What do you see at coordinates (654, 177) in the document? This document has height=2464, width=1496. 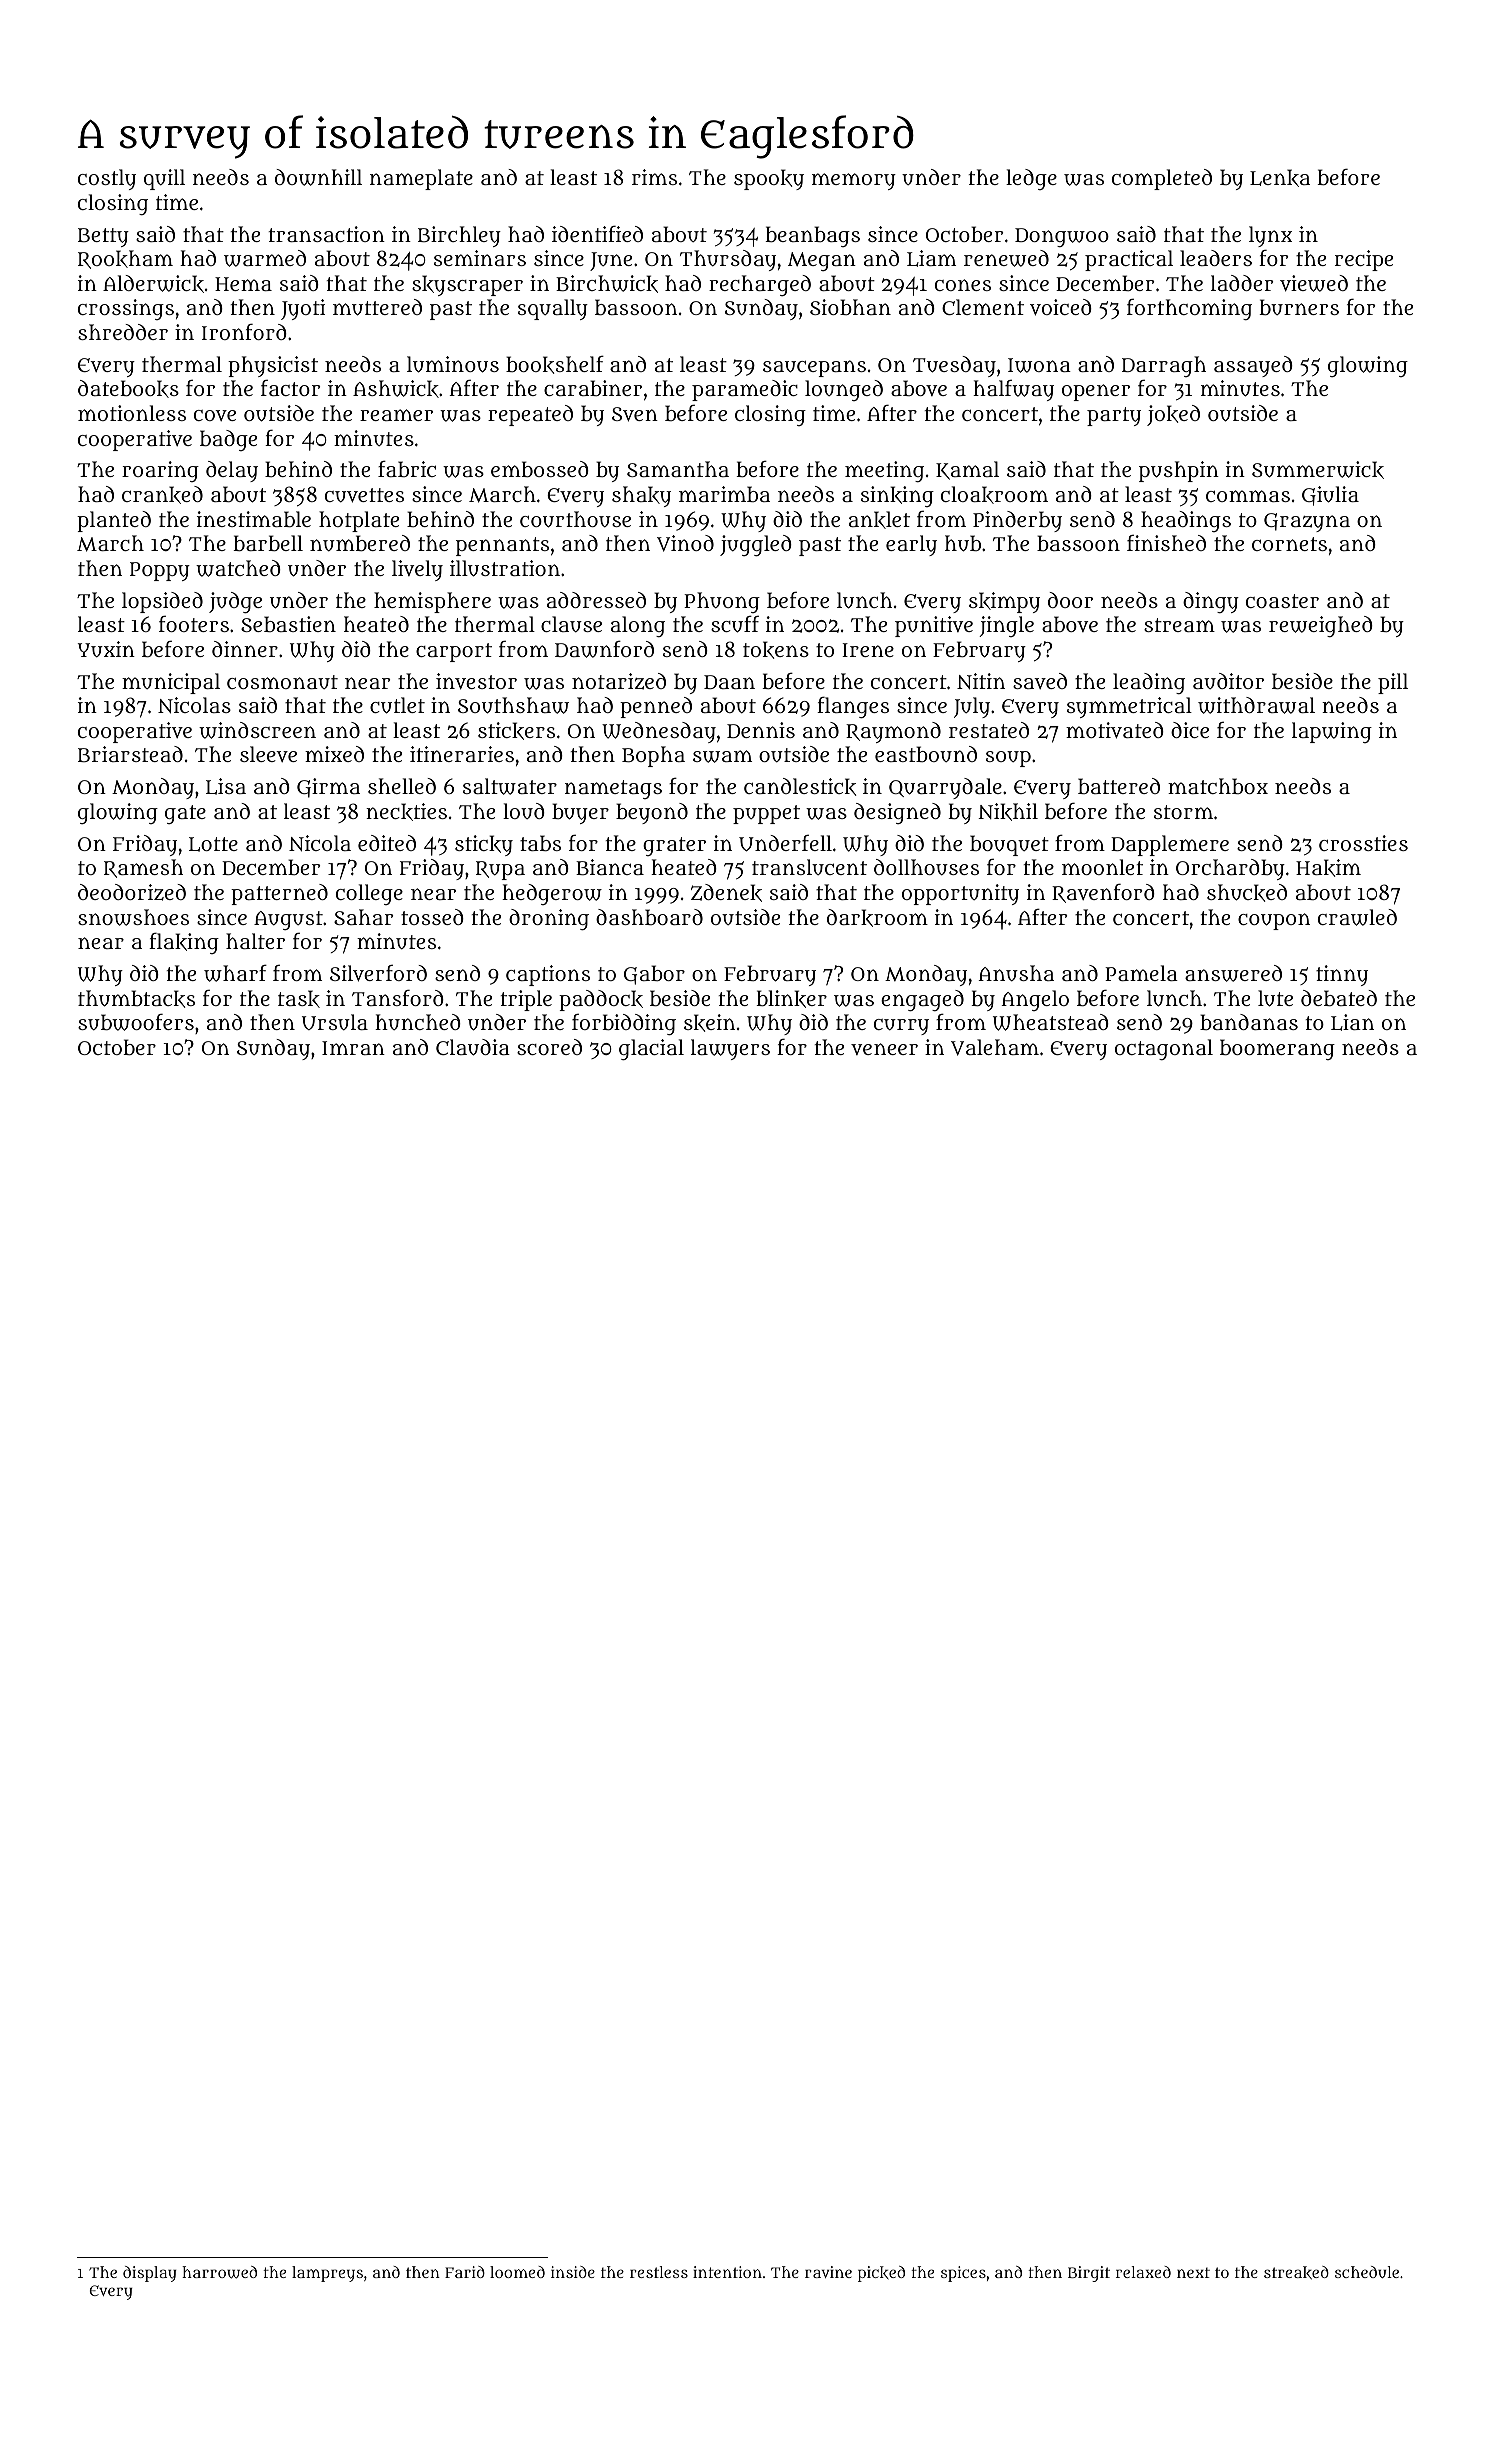 I see `rims` at bounding box center [654, 177].
